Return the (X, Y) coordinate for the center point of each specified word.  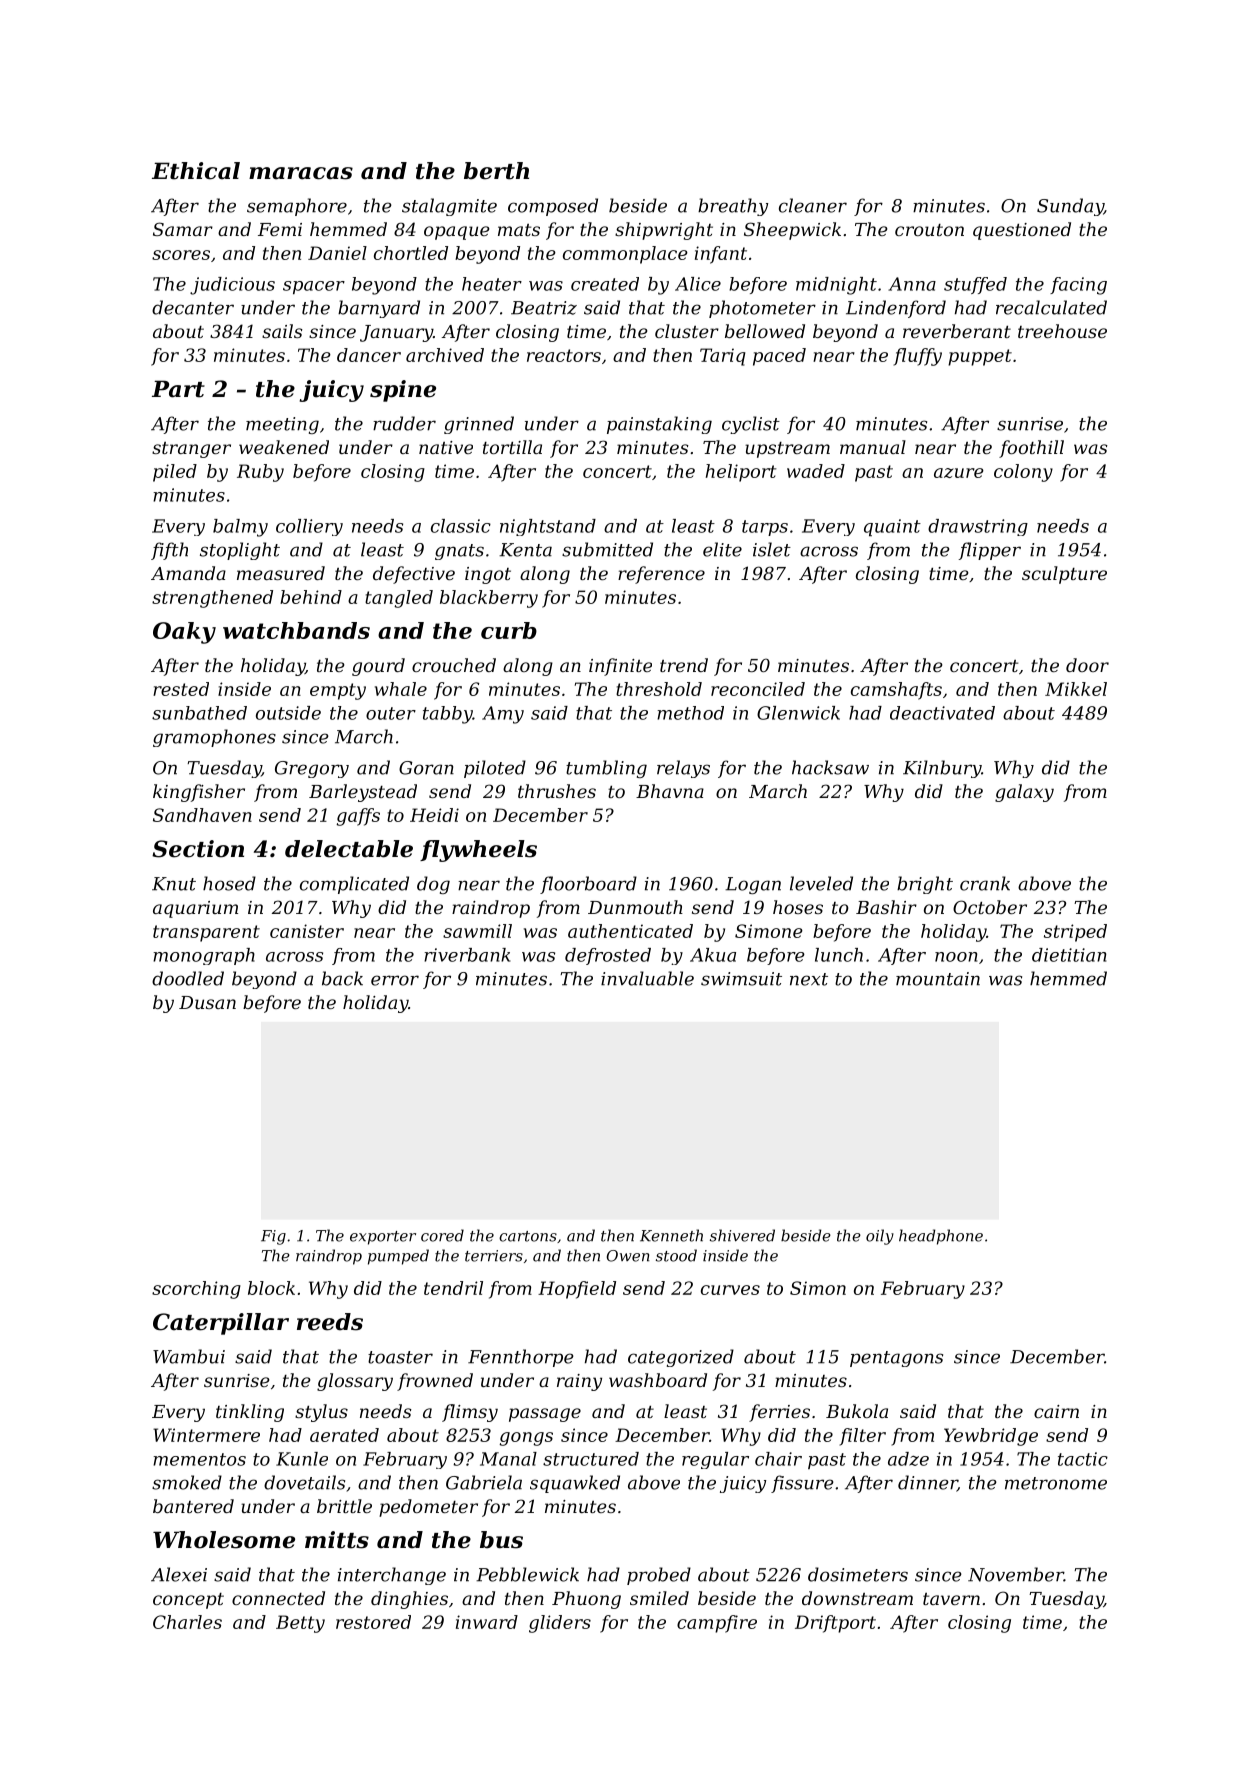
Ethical (196, 171)
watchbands (296, 630)
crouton (929, 230)
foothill (1031, 449)
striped (1075, 933)
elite (722, 549)
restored (373, 1622)
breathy (733, 207)
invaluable (647, 978)
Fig (273, 1237)
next (809, 979)
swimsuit (741, 979)
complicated (354, 885)
